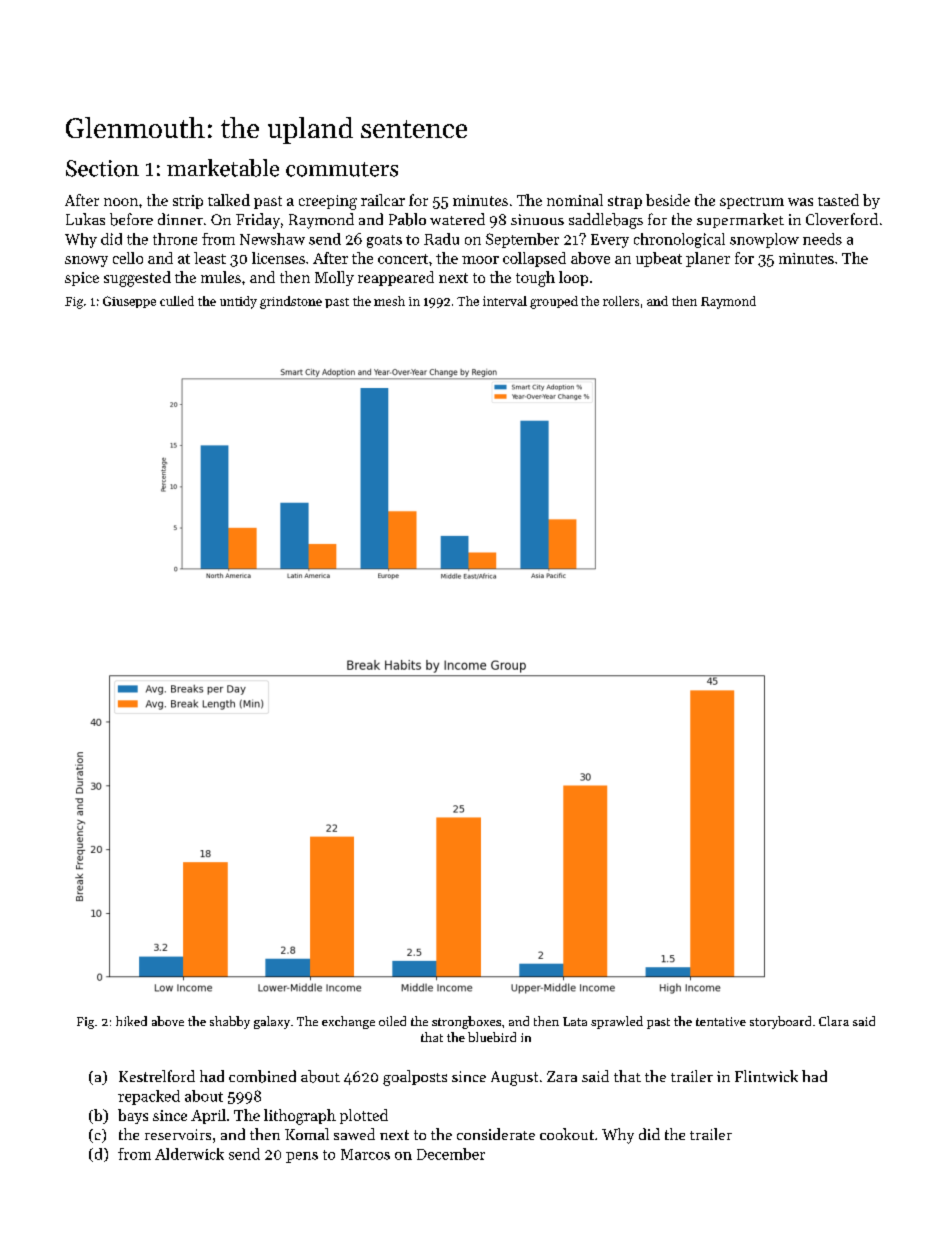 This page has height=1233, width=952. Describe the element at coordinates (496, 1134) in the page. I see `considerate` at that location.
